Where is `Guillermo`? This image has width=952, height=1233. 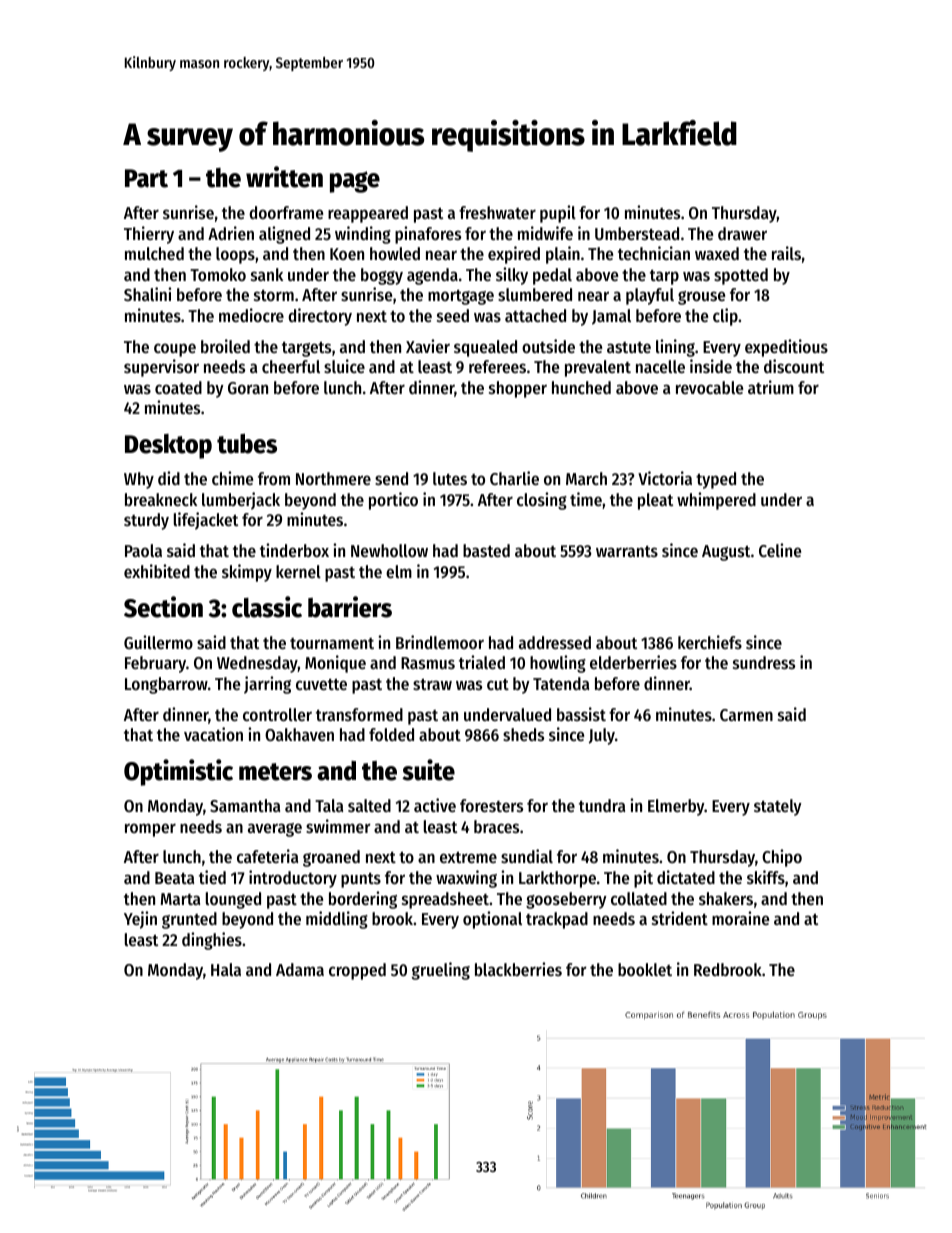 Guillermo is located at coordinates (158, 642).
